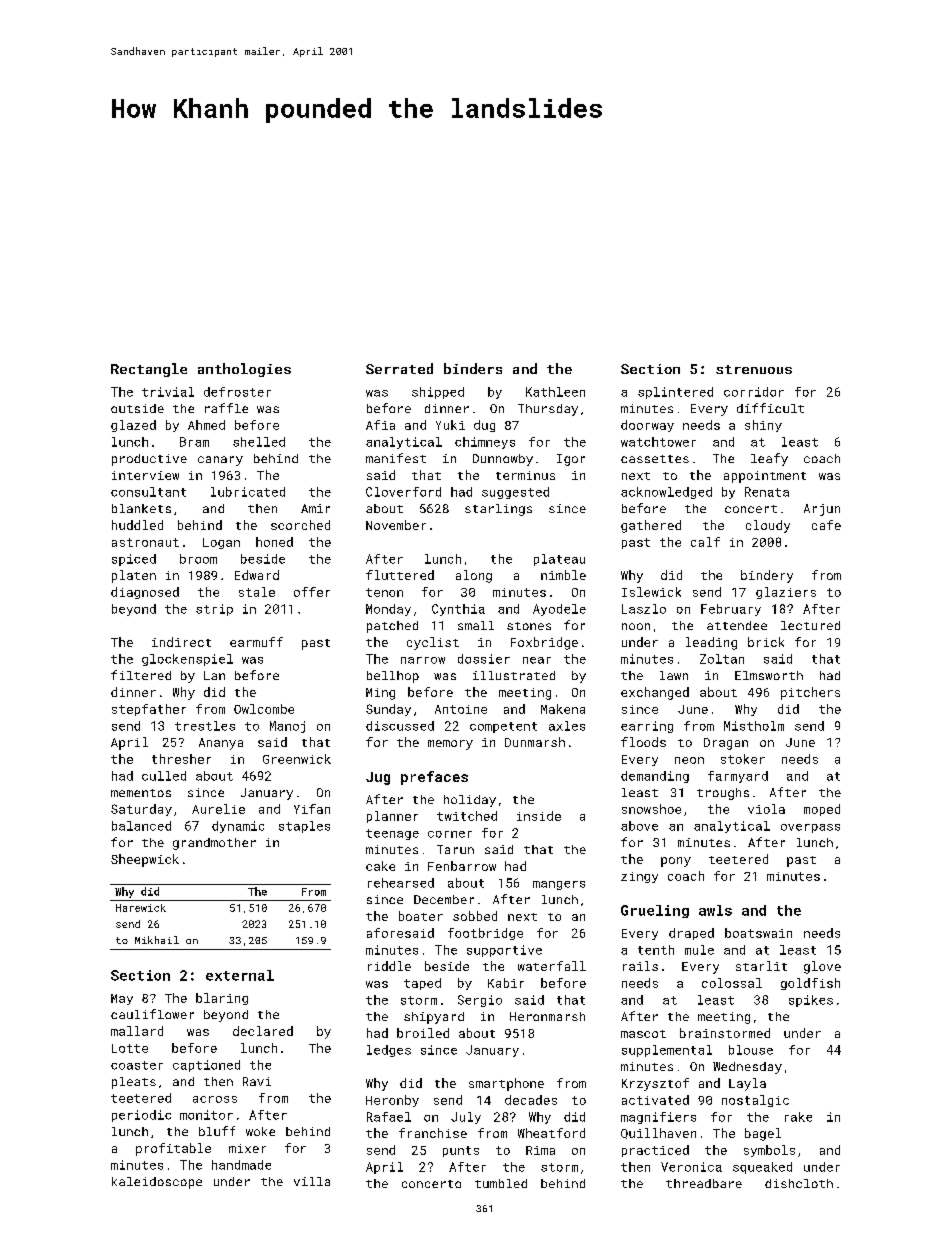 The image size is (952, 1233). Describe the element at coordinates (257, 592) in the document. I see `stale` at that location.
